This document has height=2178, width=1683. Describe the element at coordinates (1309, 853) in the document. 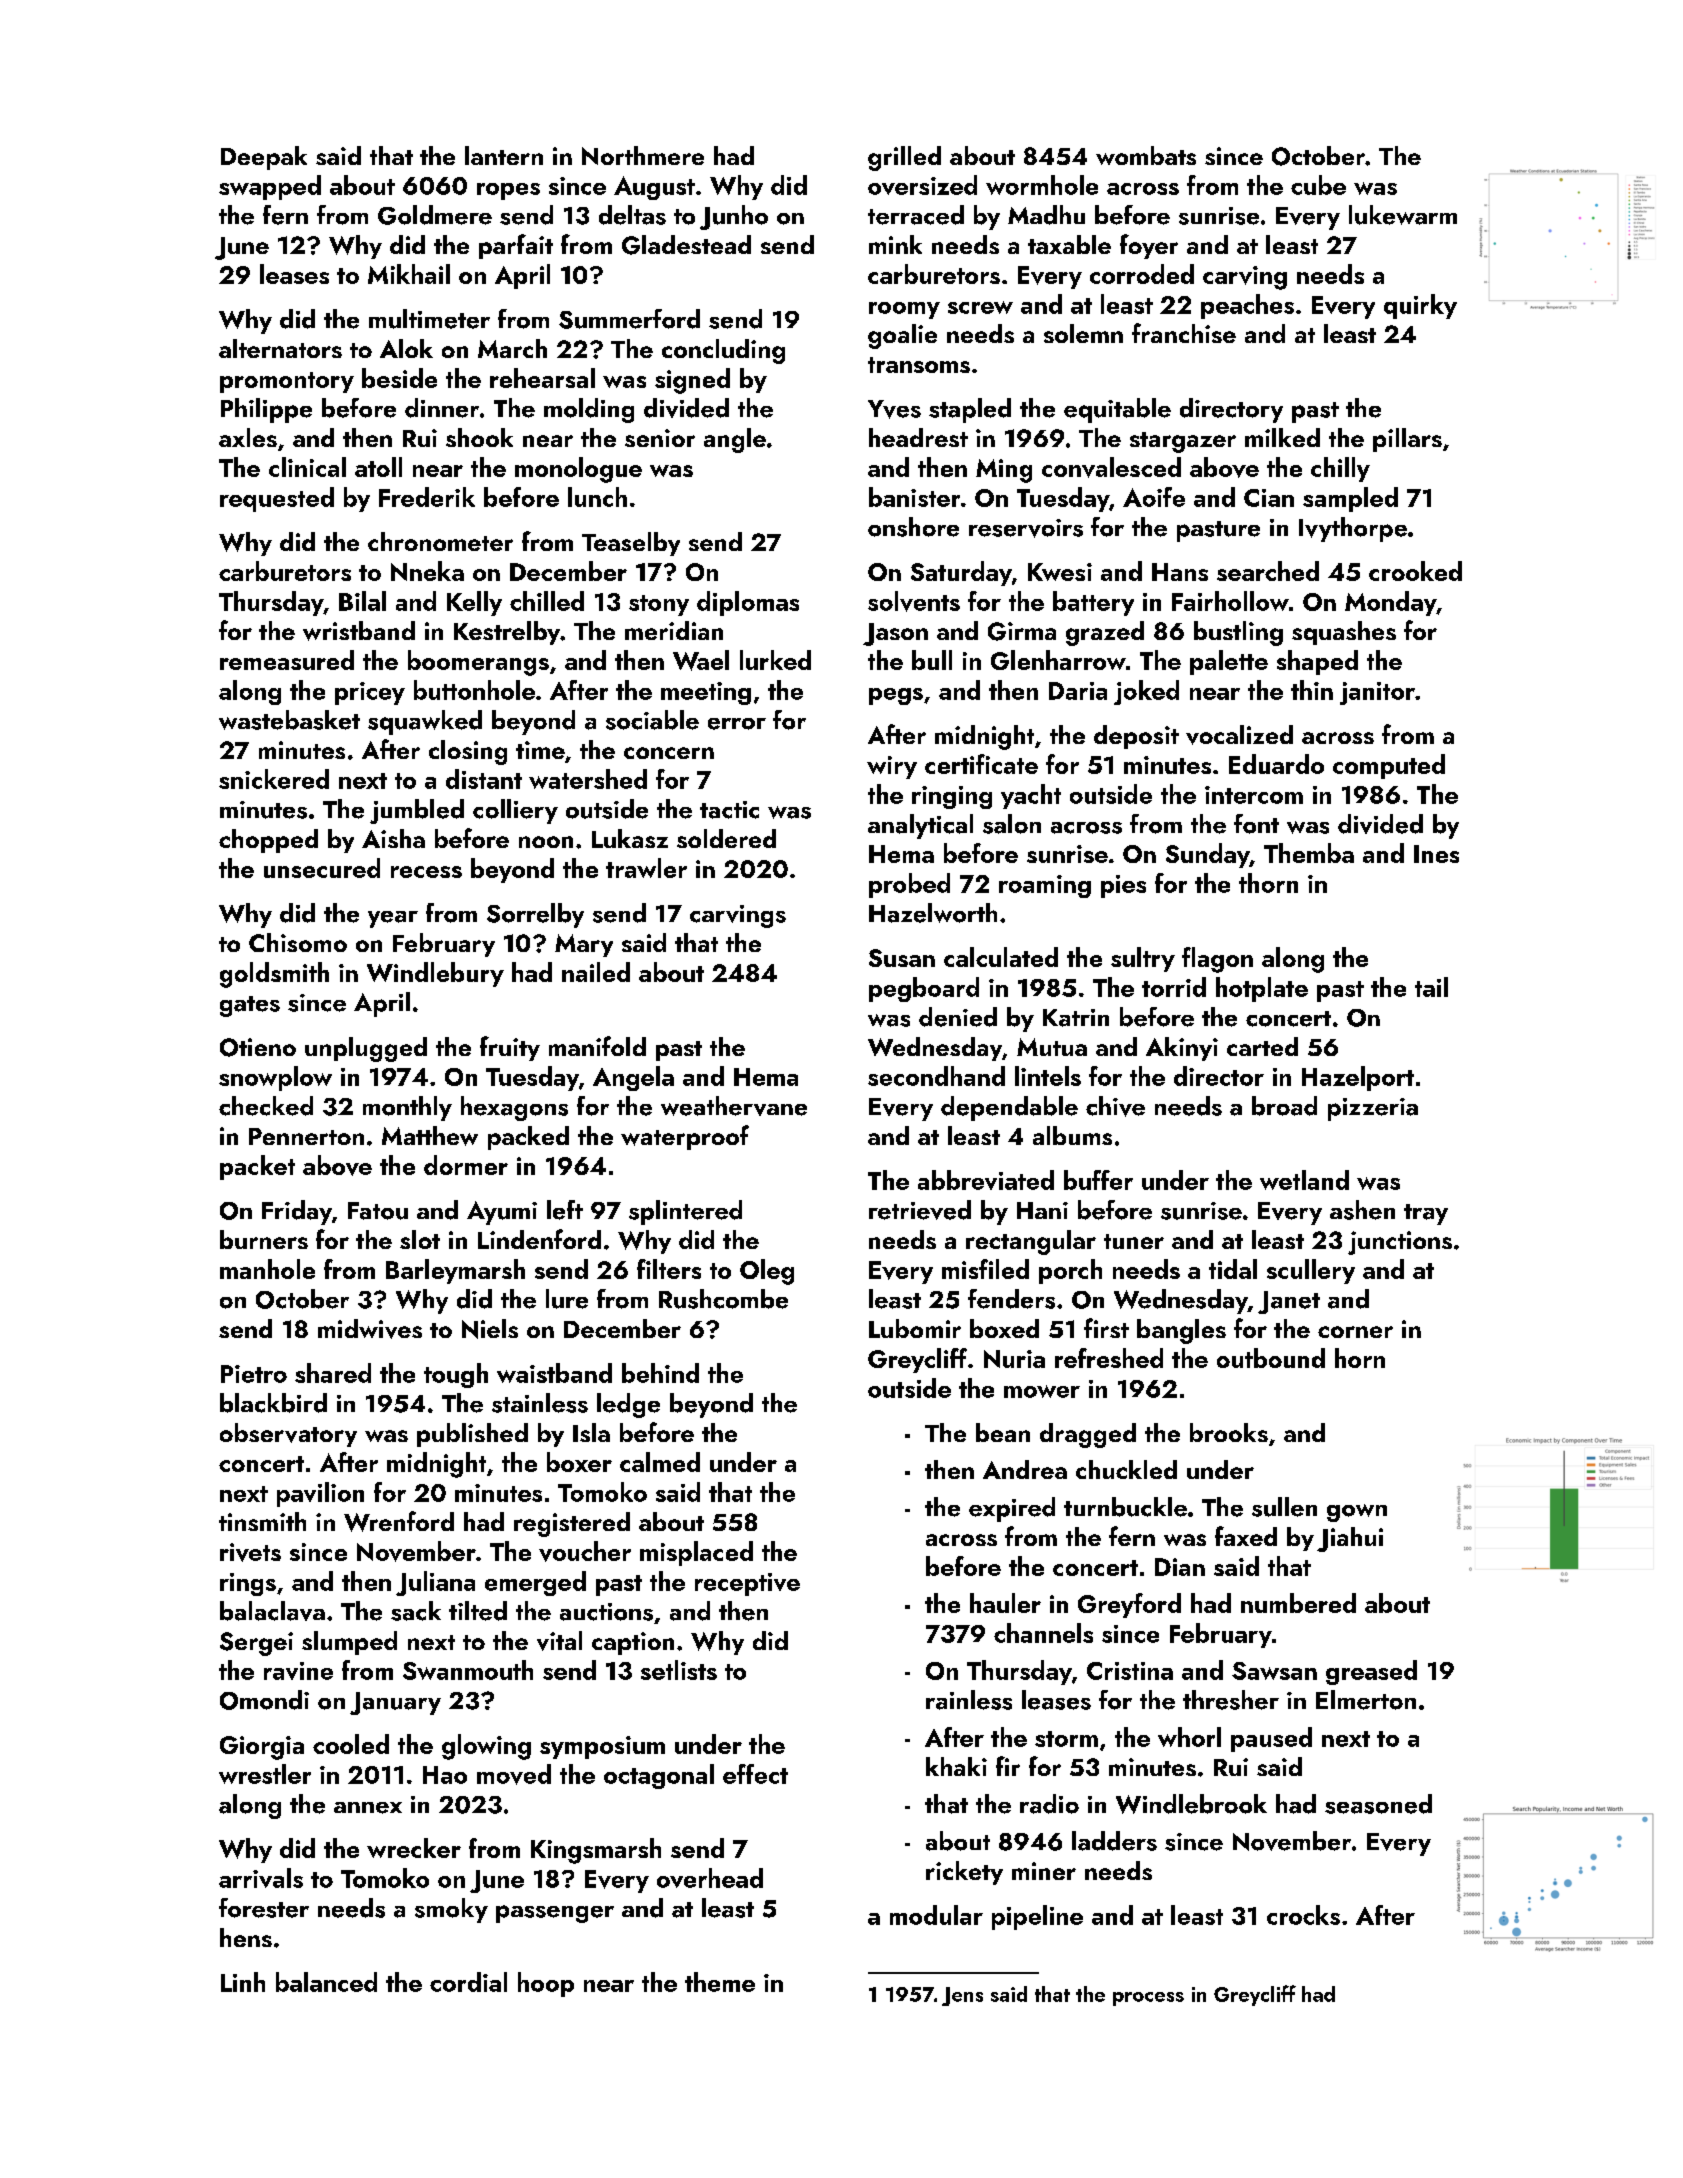

I see `Themba` at that location.
